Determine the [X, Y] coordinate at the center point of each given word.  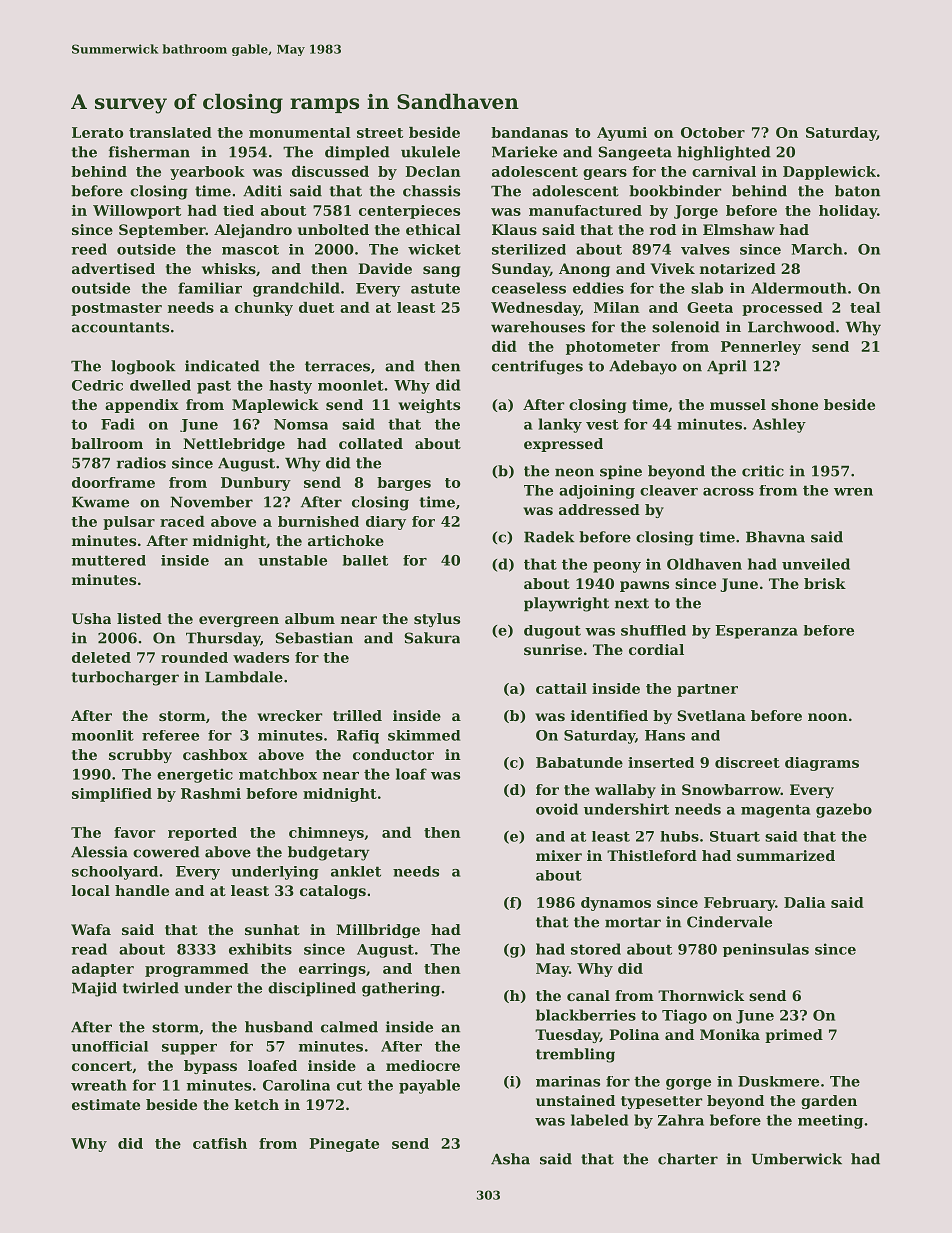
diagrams [822, 764]
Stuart [735, 836]
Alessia [99, 852]
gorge [688, 1084]
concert [102, 1066]
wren [853, 492]
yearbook [207, 173]
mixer [559, 855]
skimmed [424, 735]
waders [261, 657]
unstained [575, 1100]
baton [857, 191]
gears [605, 174]
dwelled [160, 385]
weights [429, 406]
